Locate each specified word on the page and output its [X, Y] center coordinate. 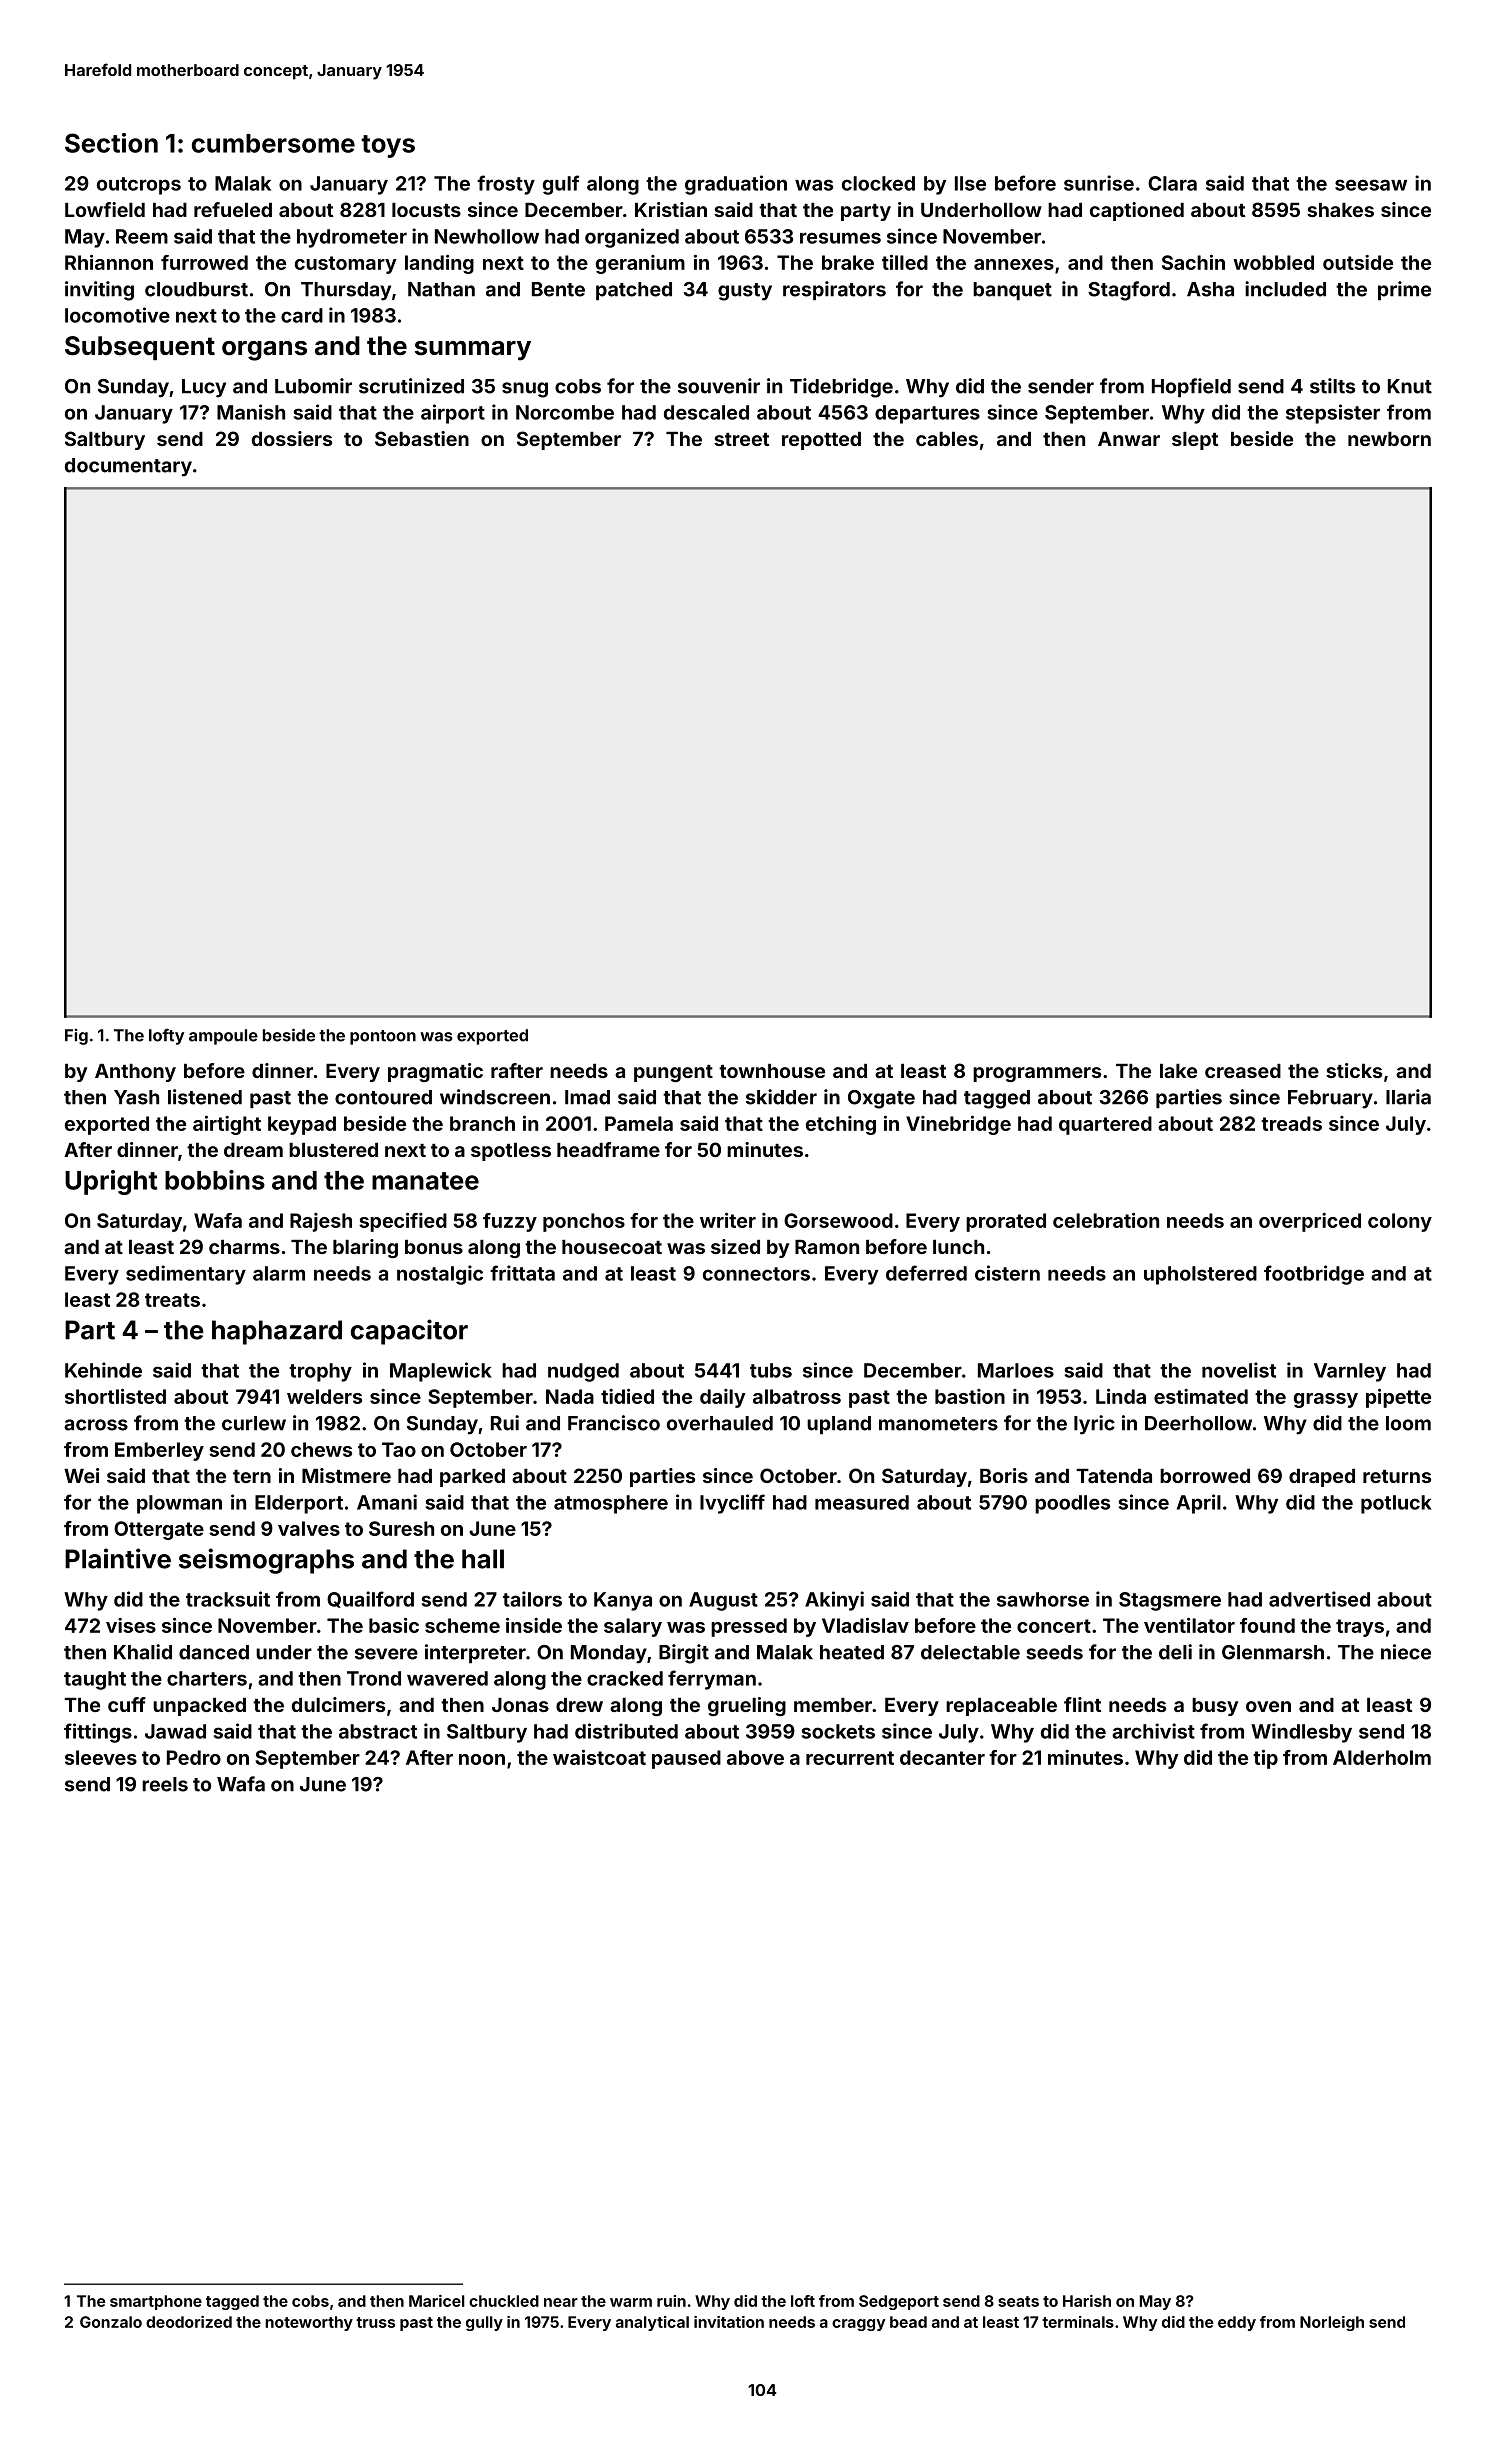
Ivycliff [732, 1504]
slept [1195, 441]
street [741, 439]
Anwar [1129, 439]
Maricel [437, 2301]
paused [686, 1759]
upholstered [1200, 1275]
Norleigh [1332, 2323]
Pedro [194, 1757]
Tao [399, 1449]
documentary [128, 467]
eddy [1237, 2323]
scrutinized [411, 386]
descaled [706, 412]
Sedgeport [899, 2302]
